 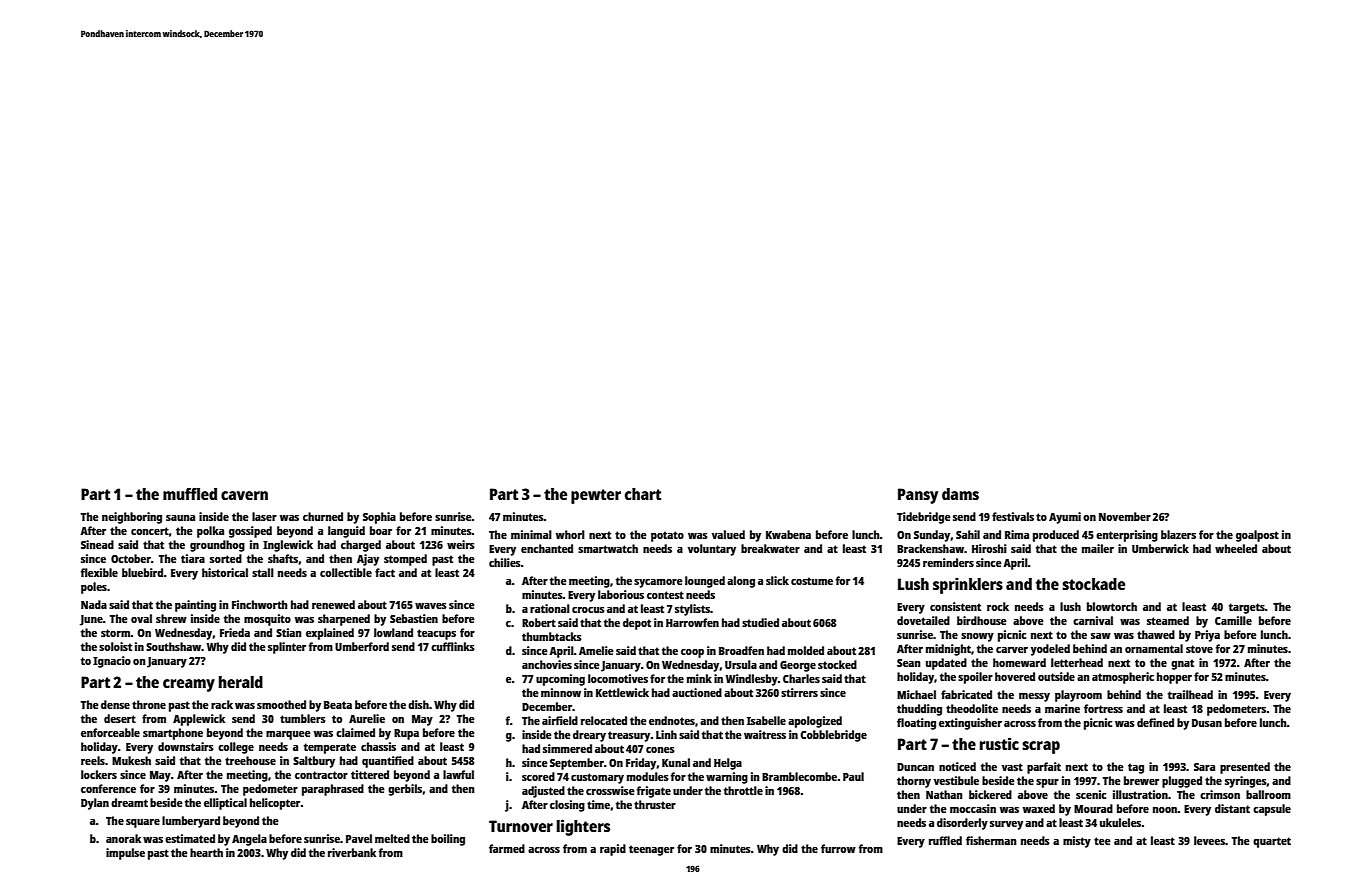 What do you see at coordinates (244, 495) in the screenshot?
I see `cavern` at bounding box center [244, 495].
